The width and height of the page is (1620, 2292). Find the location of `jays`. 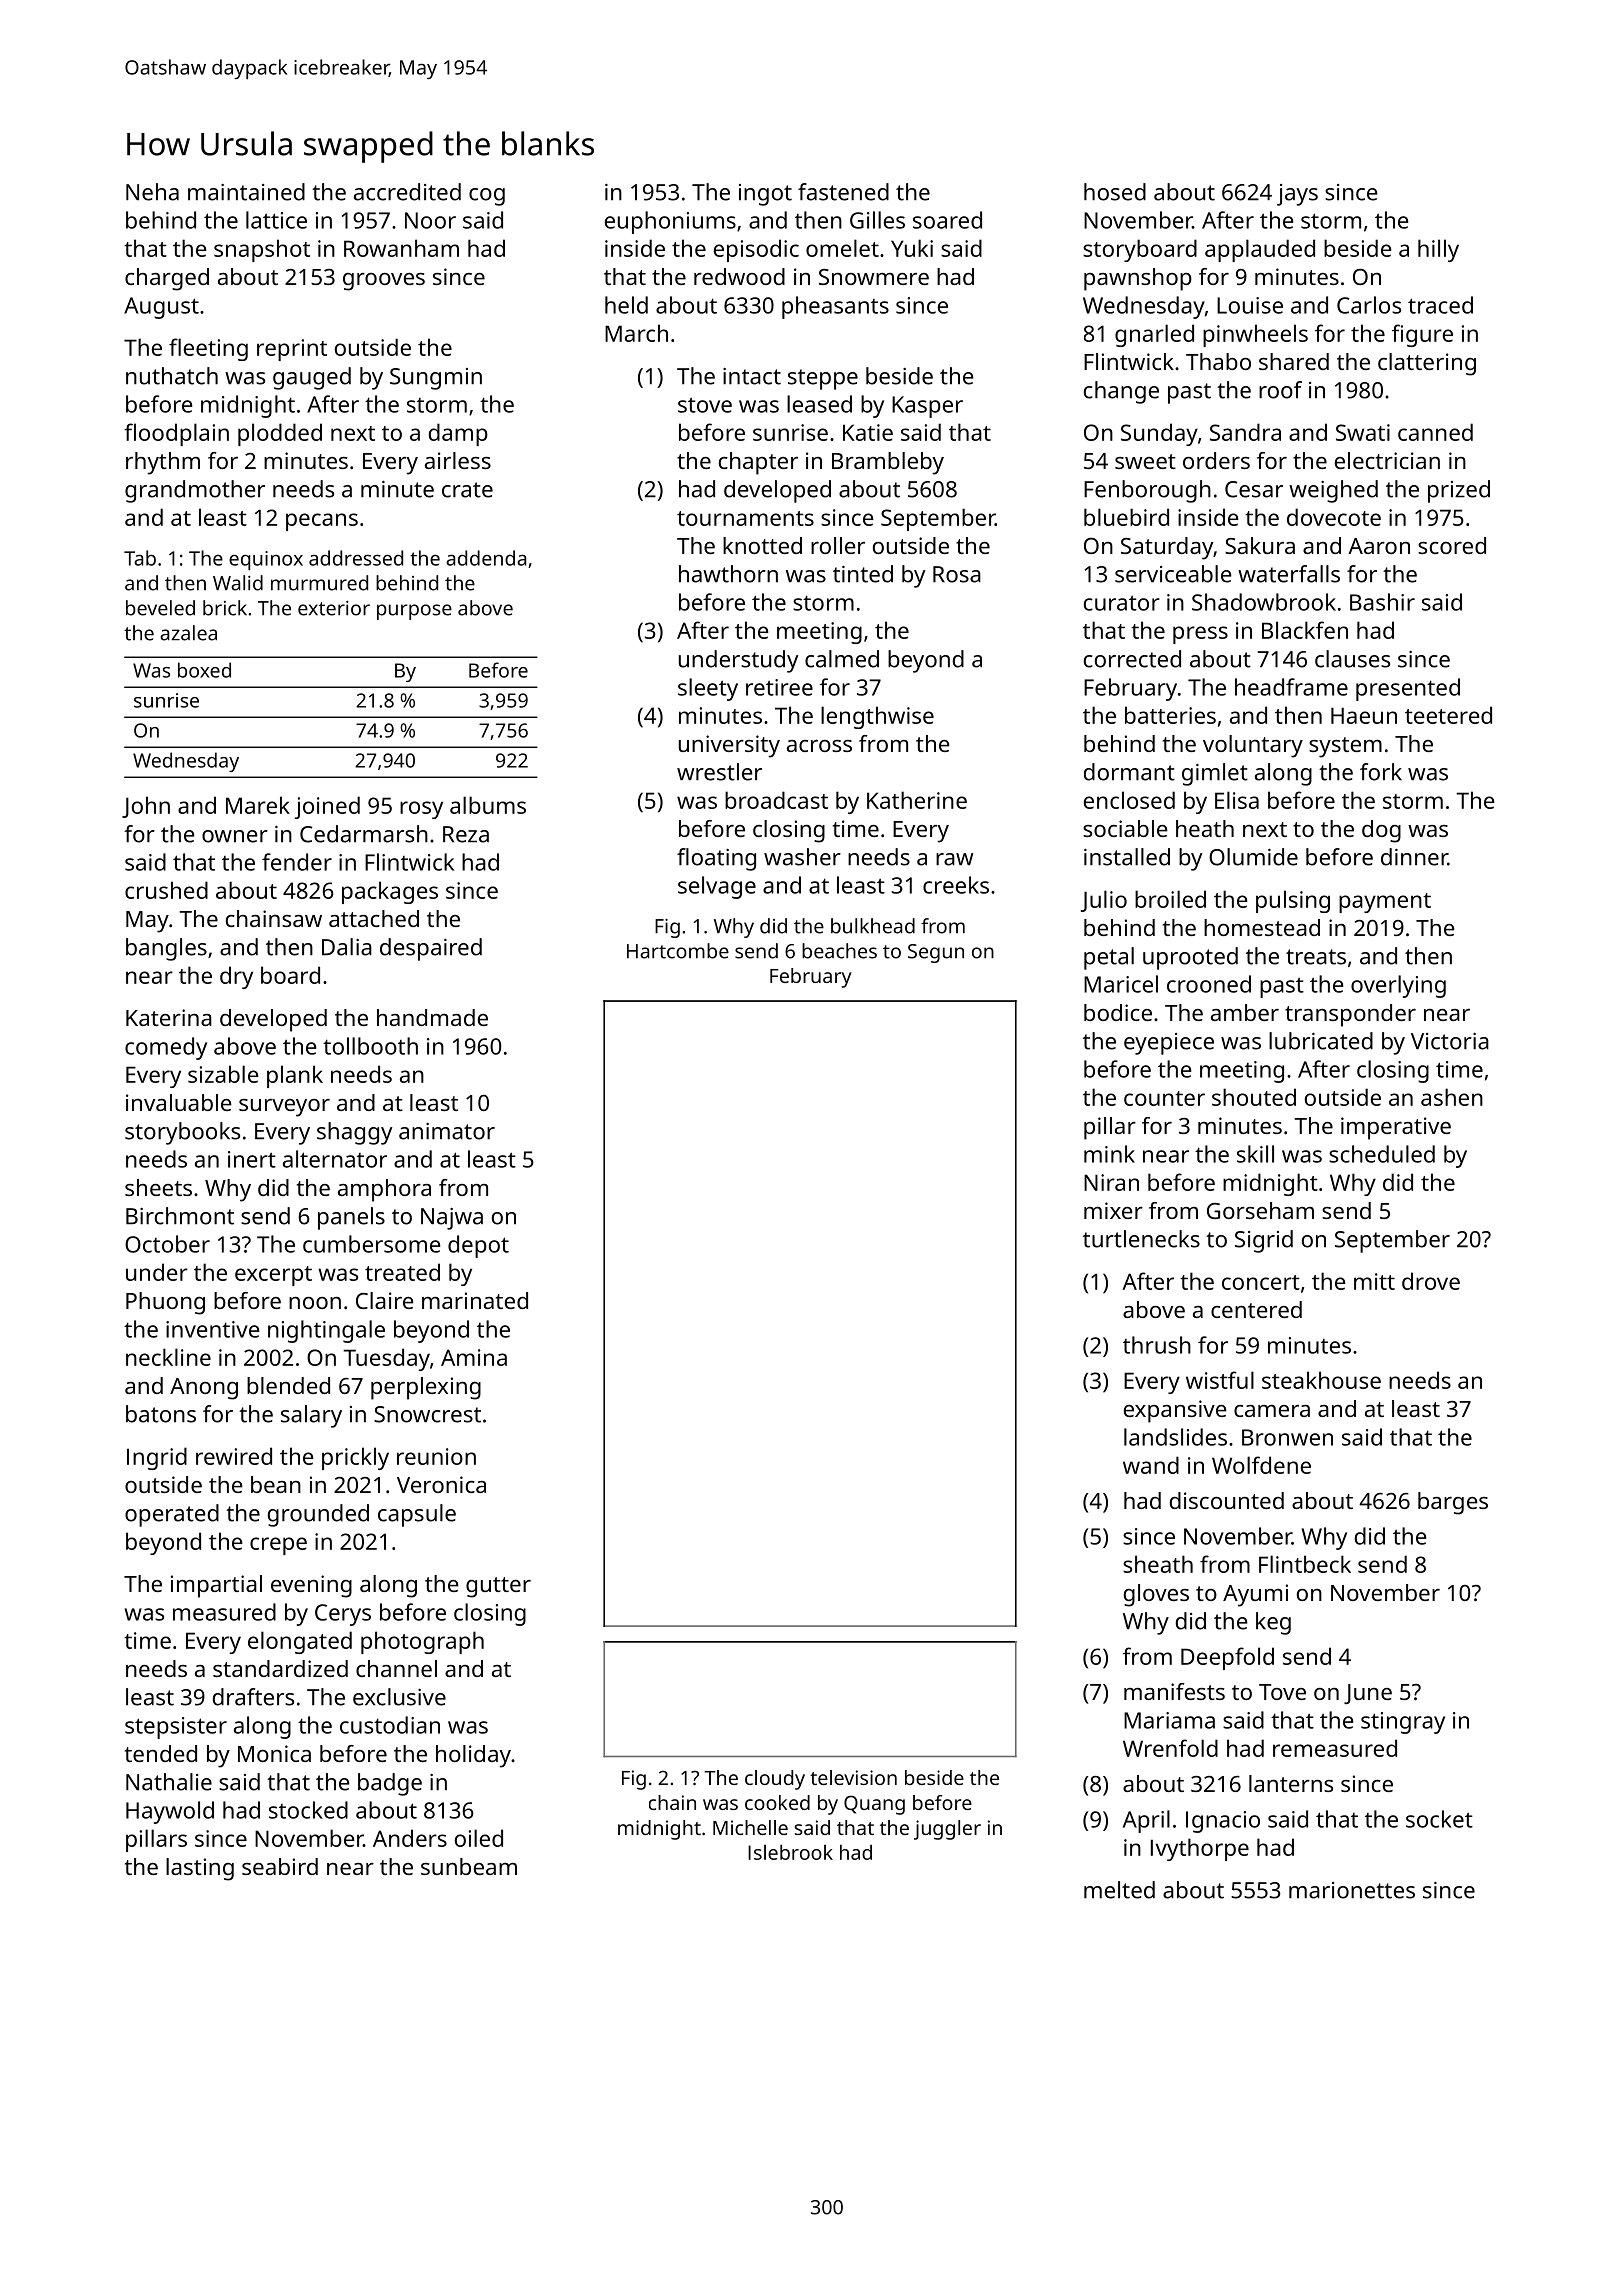

jays is located at coordinates (1297, 195).
